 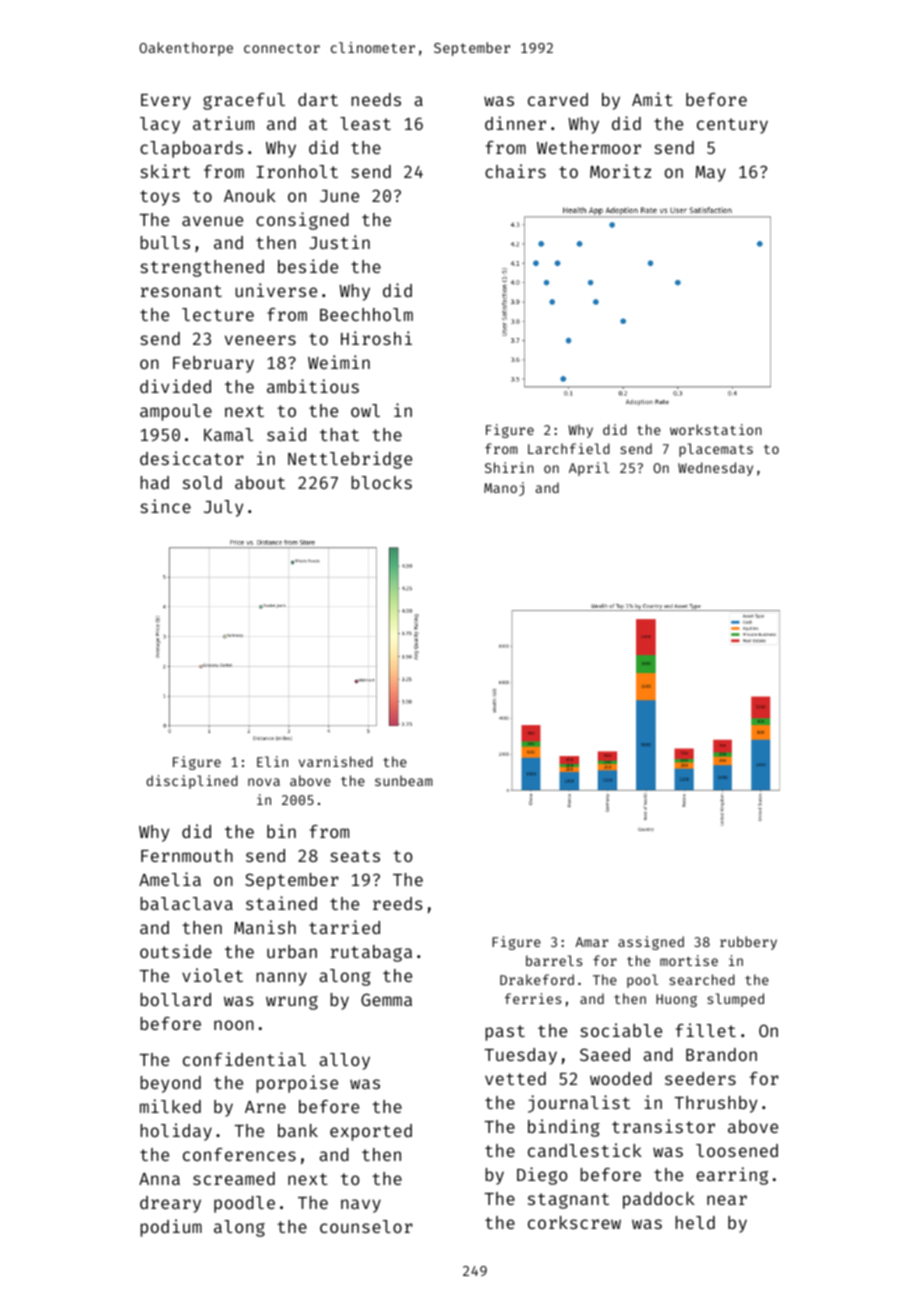 I want to click on paddock, so click(x=659, y=1200).
